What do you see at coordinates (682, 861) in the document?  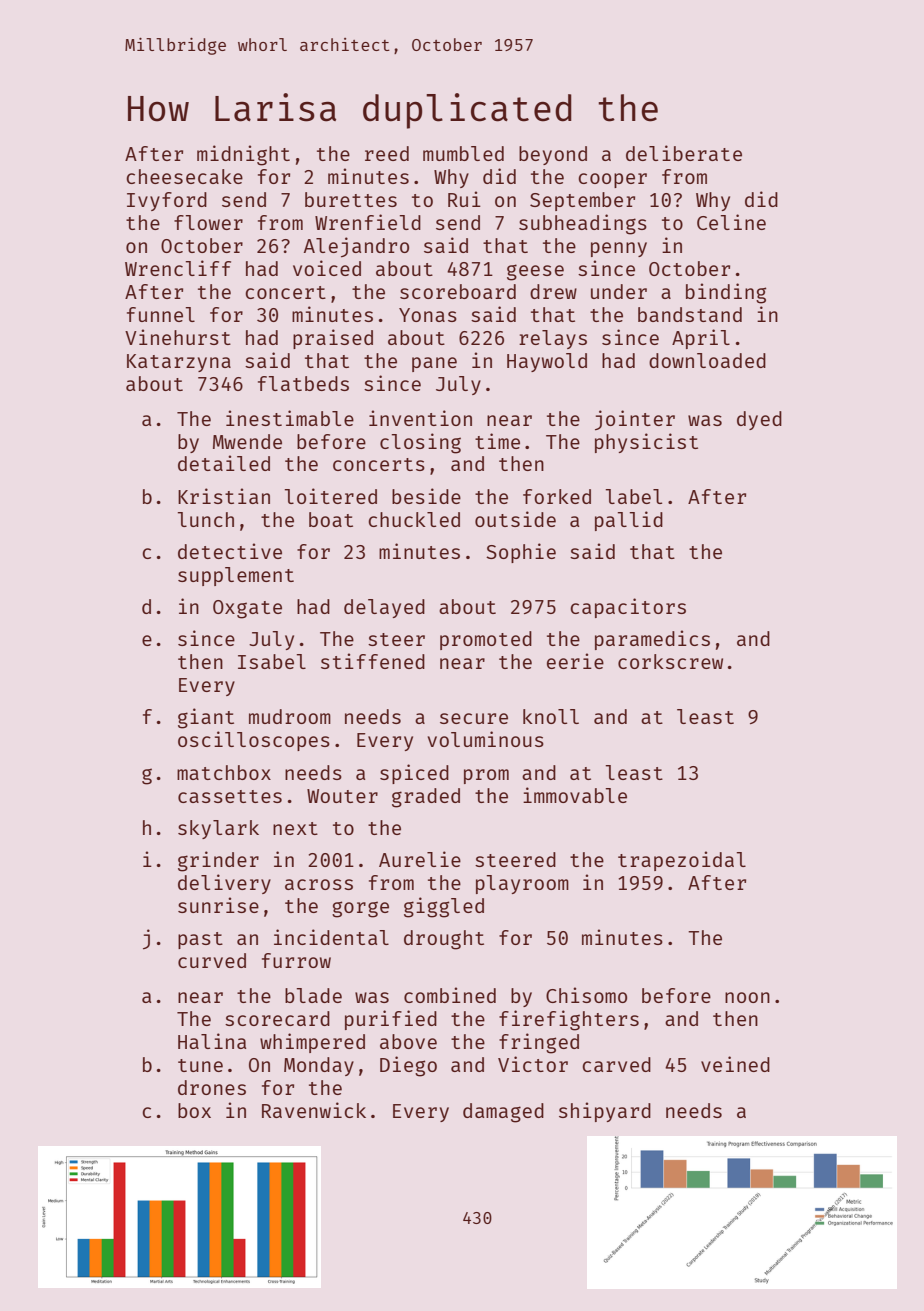 I see `trapezoidal` at bounding box center [682, 861].
